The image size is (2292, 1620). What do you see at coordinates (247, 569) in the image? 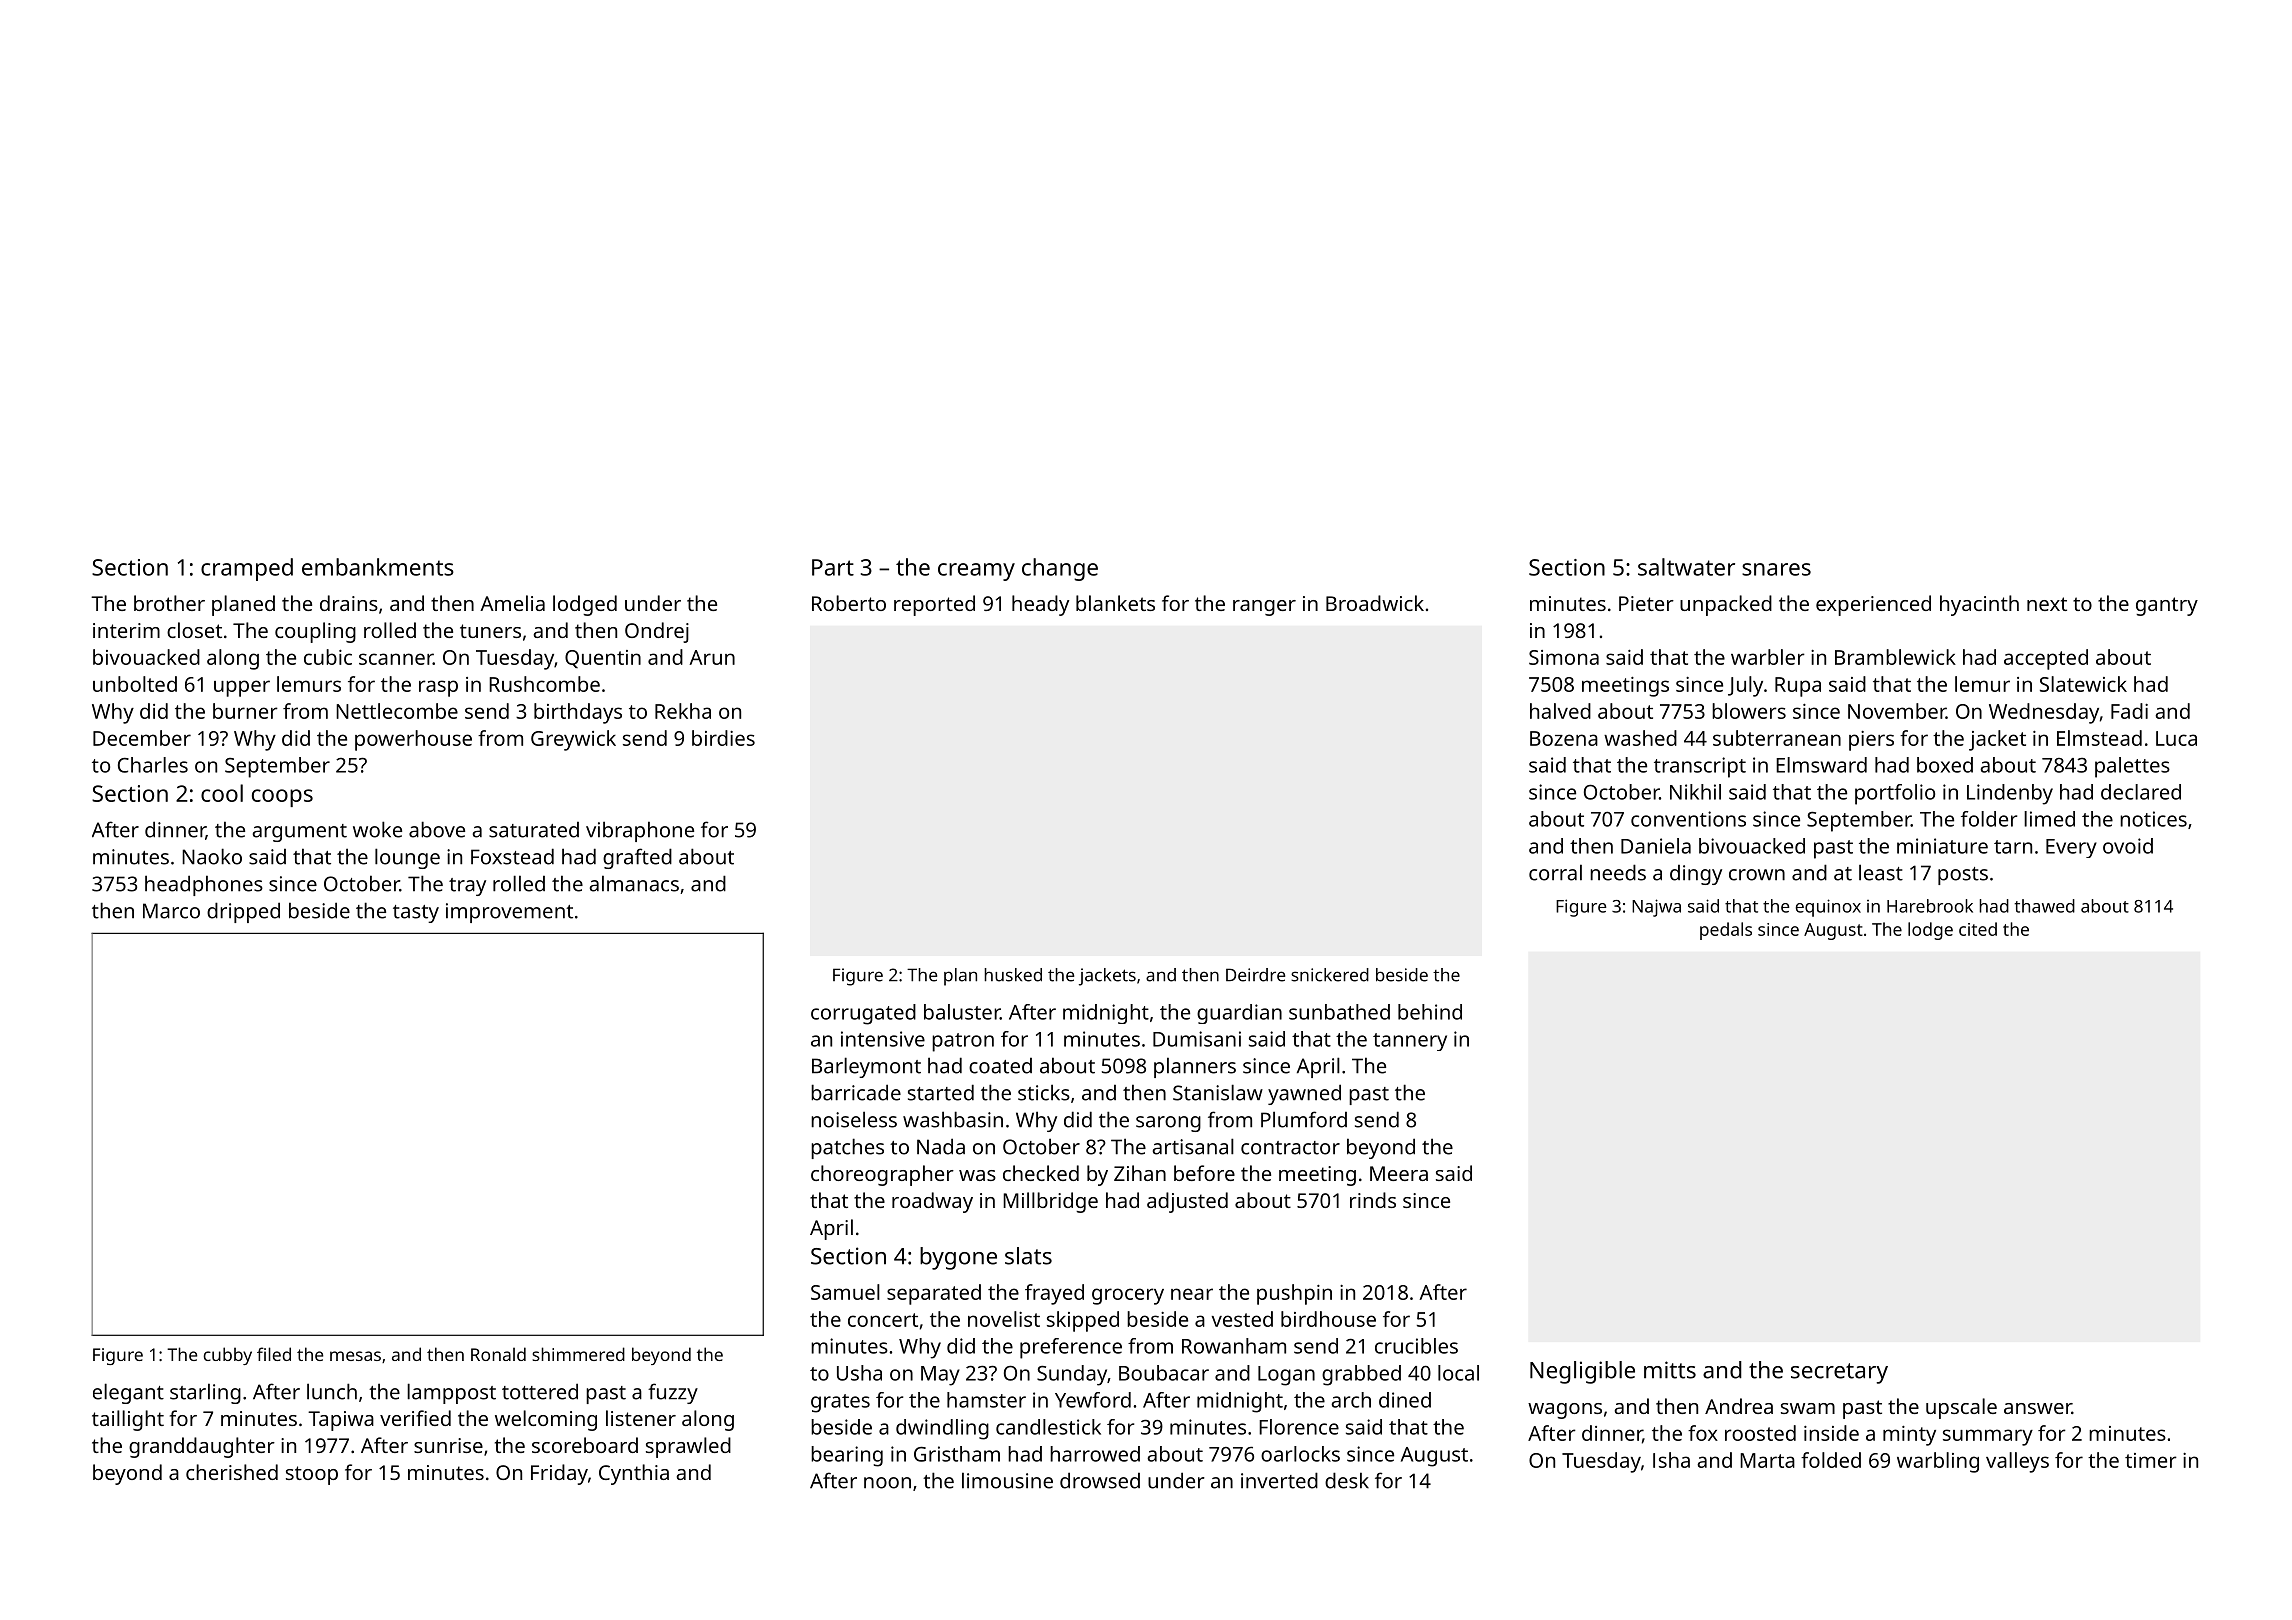
I see `cramped` at bounding box center [247, 569].
